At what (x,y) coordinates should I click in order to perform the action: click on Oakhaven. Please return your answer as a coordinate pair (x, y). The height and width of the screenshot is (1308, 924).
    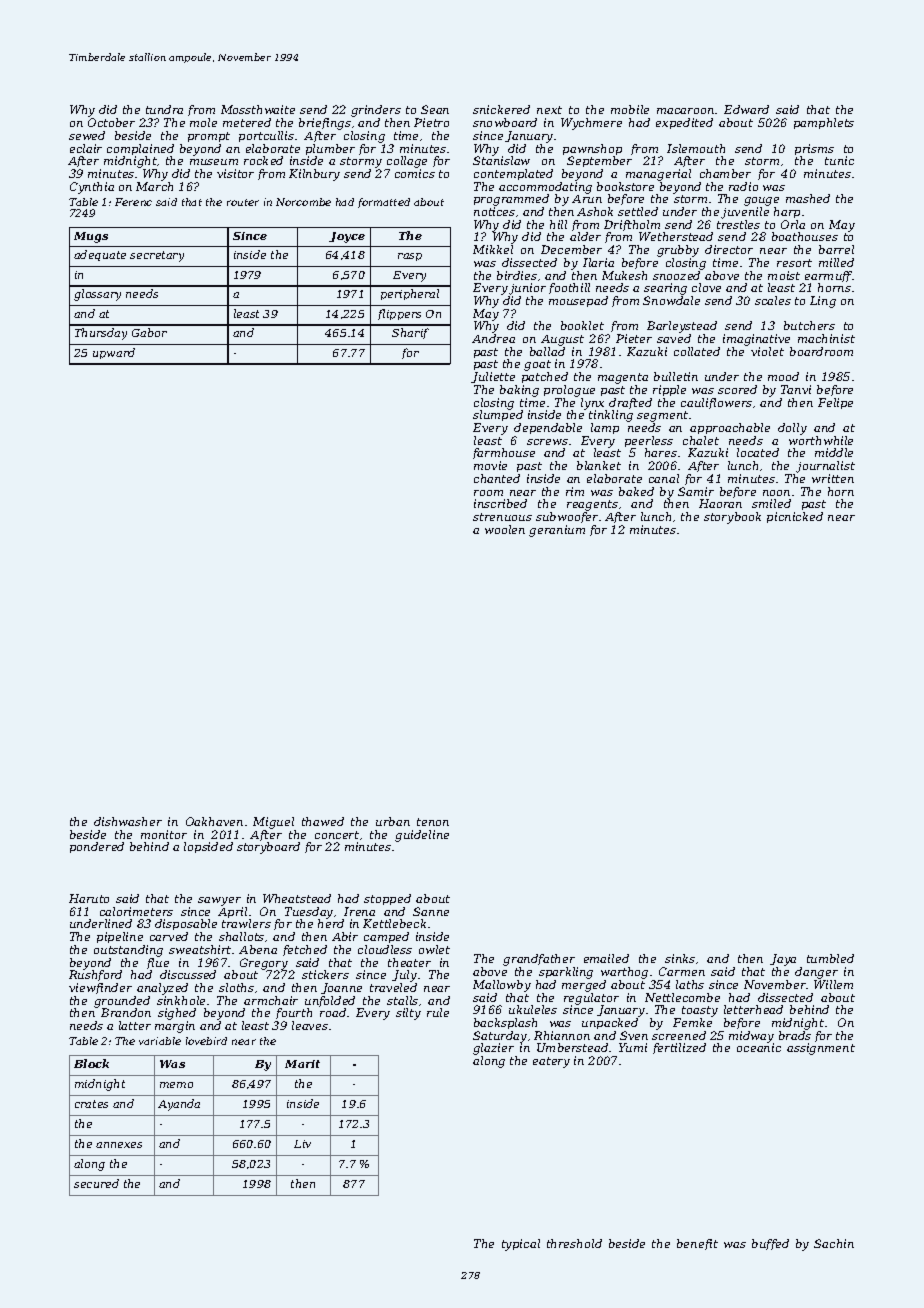
    Looking at the image, I should click on (214, 821).
